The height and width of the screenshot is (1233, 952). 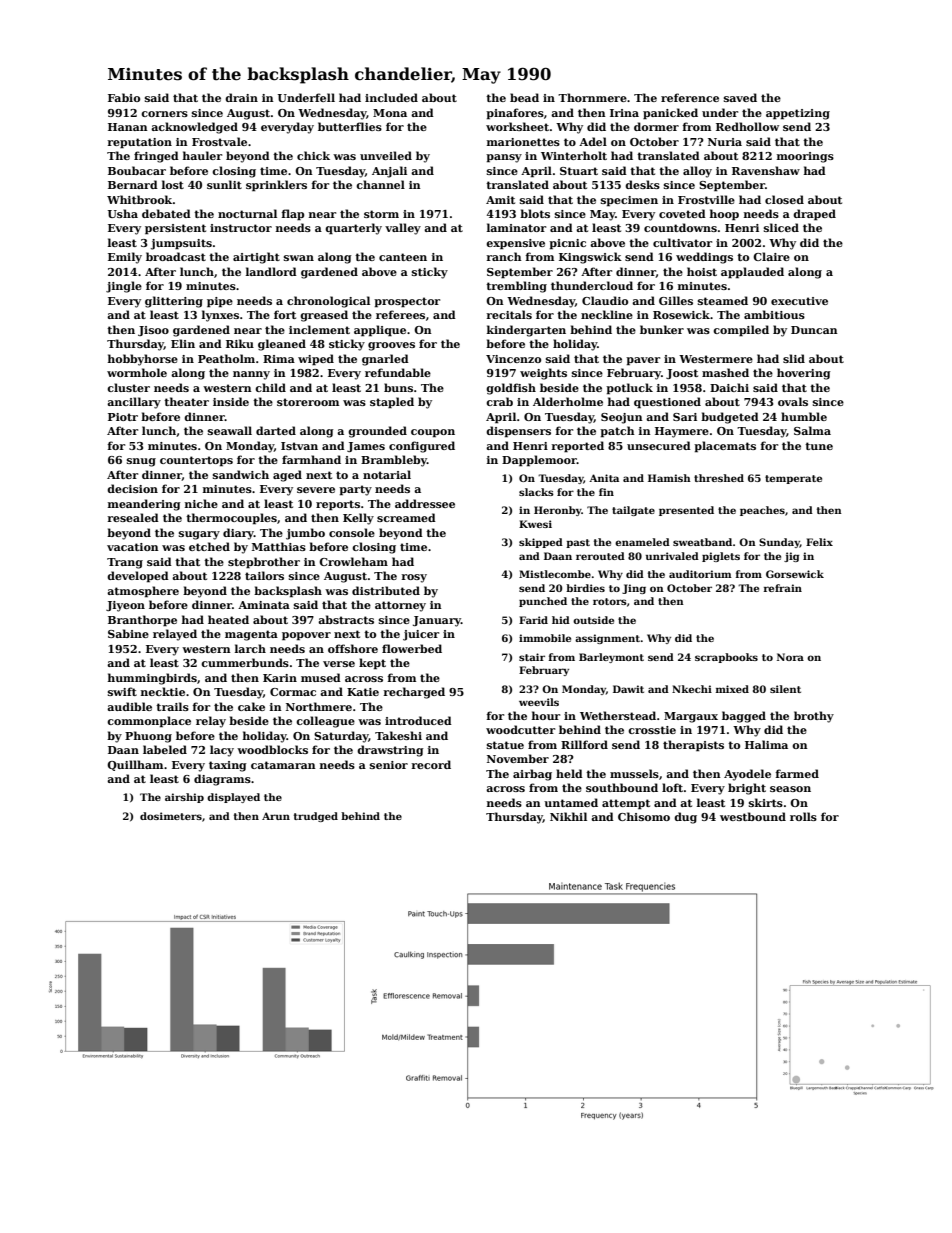 What do you see at coordinates (141, 462) in the screenshot?
I see `snug` at bounding box center [141, 462].
